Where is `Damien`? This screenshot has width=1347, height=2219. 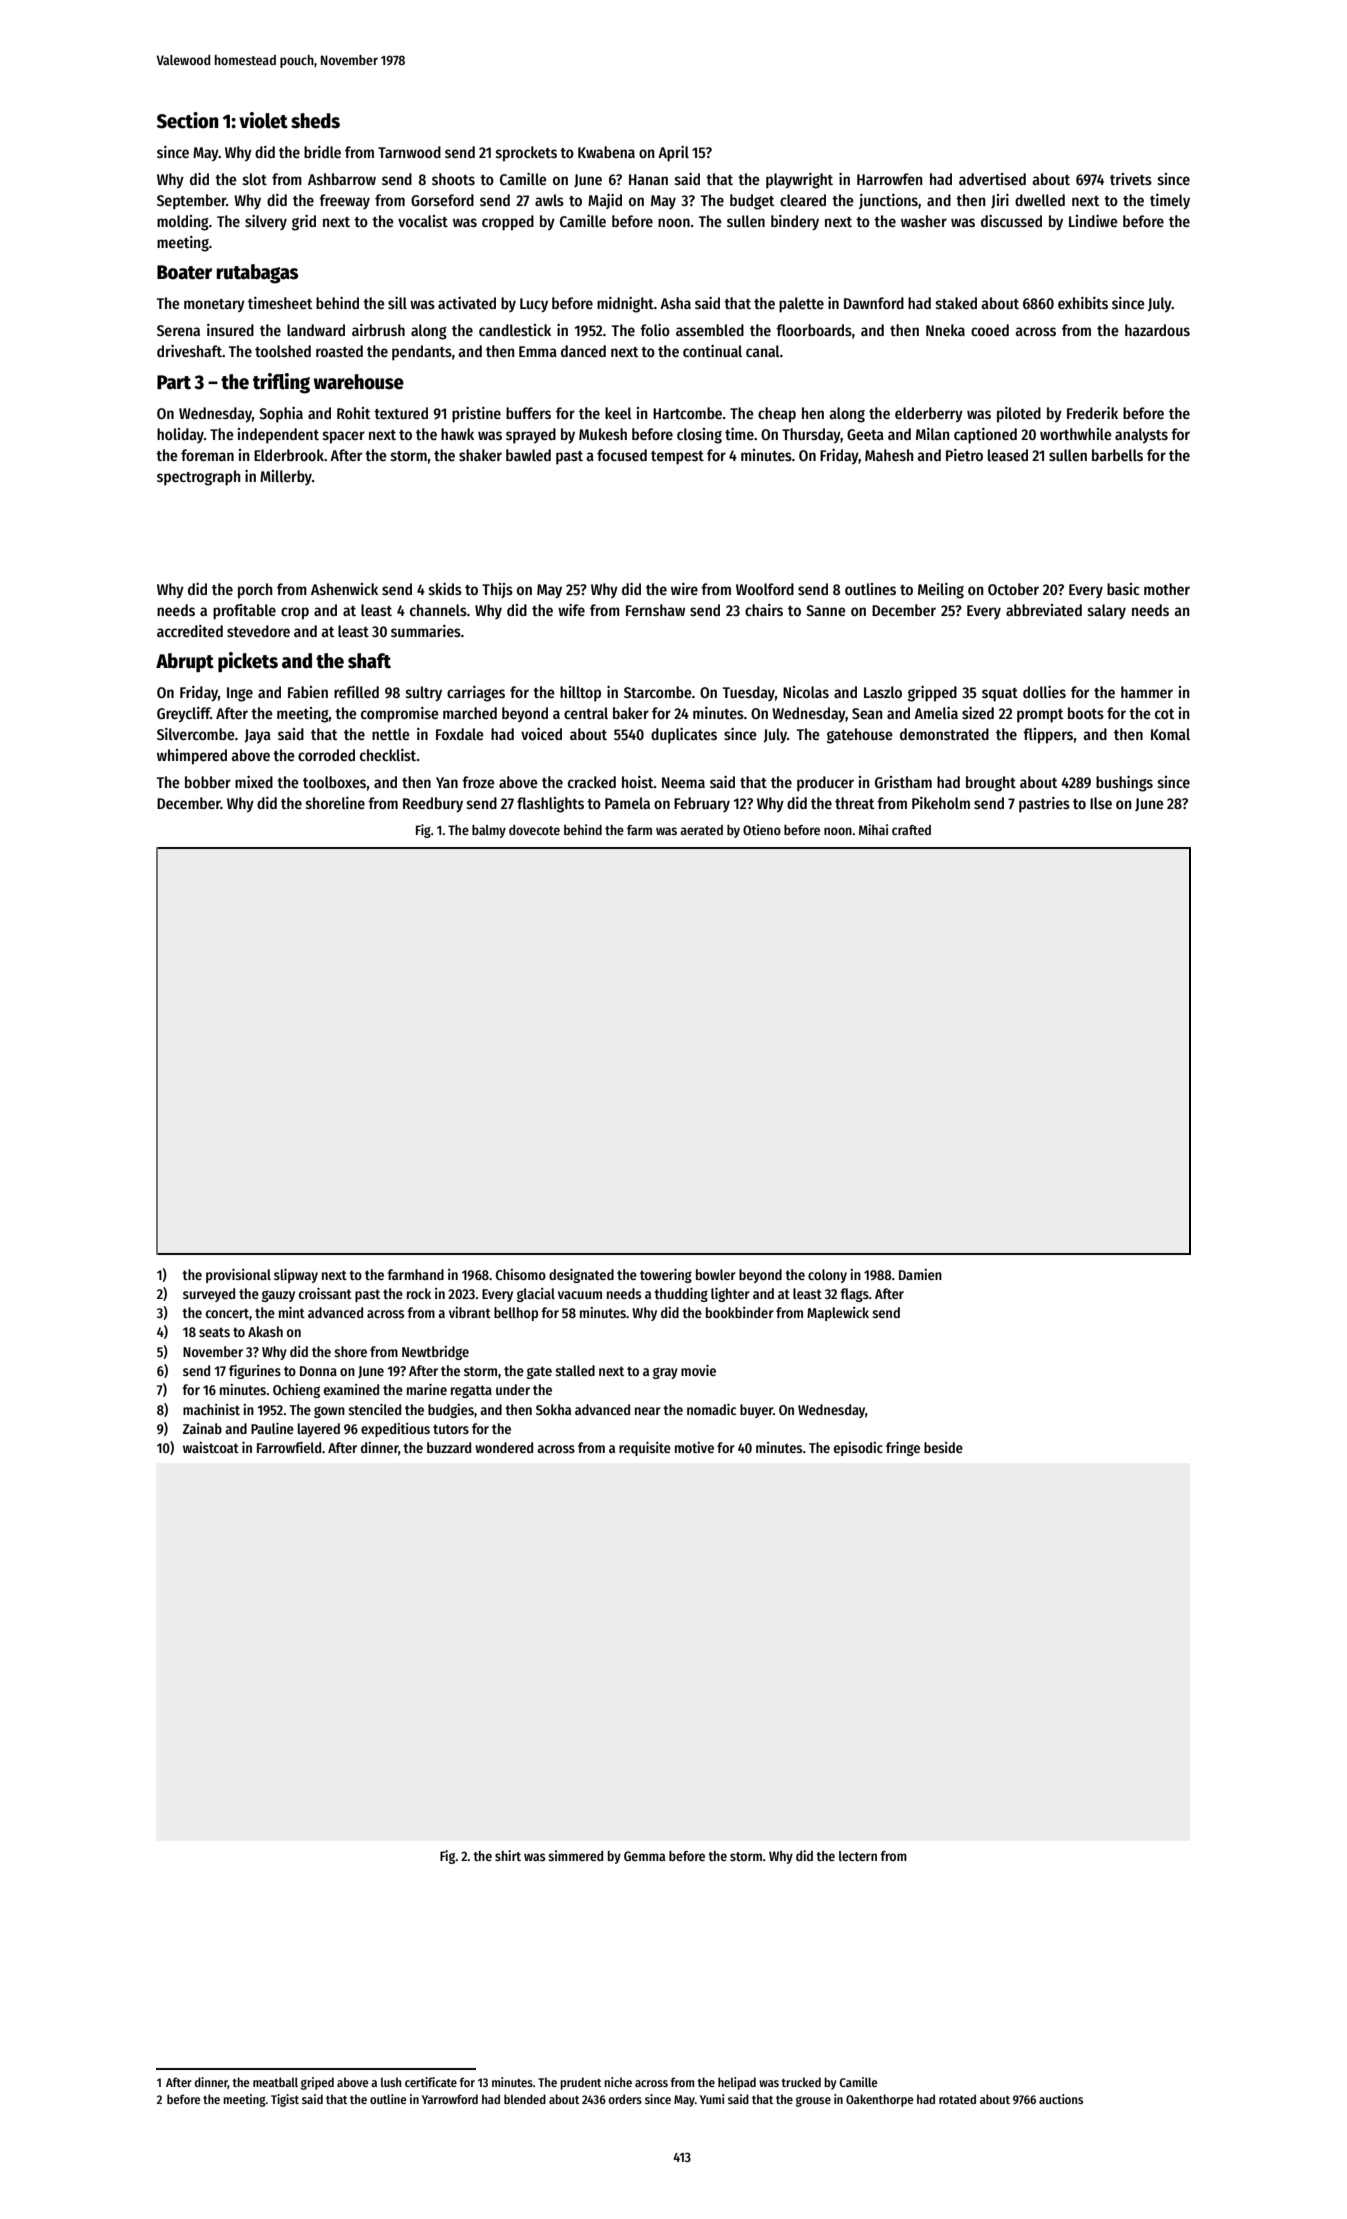
Damien is located at coordinates (920, 1274).
